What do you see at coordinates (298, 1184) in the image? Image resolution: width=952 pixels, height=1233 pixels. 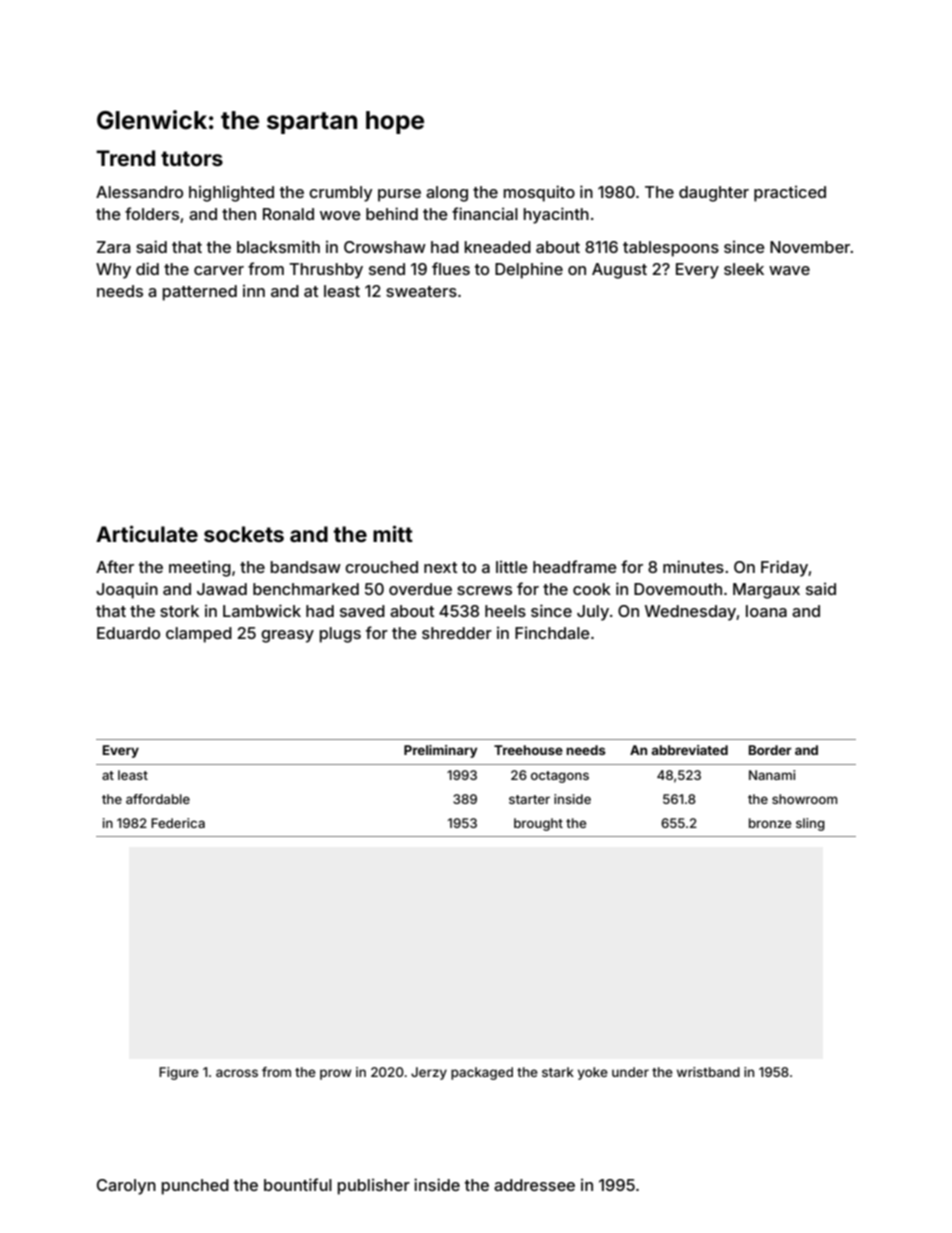 I see `bountiful` at bounding box center [298, 1184].
